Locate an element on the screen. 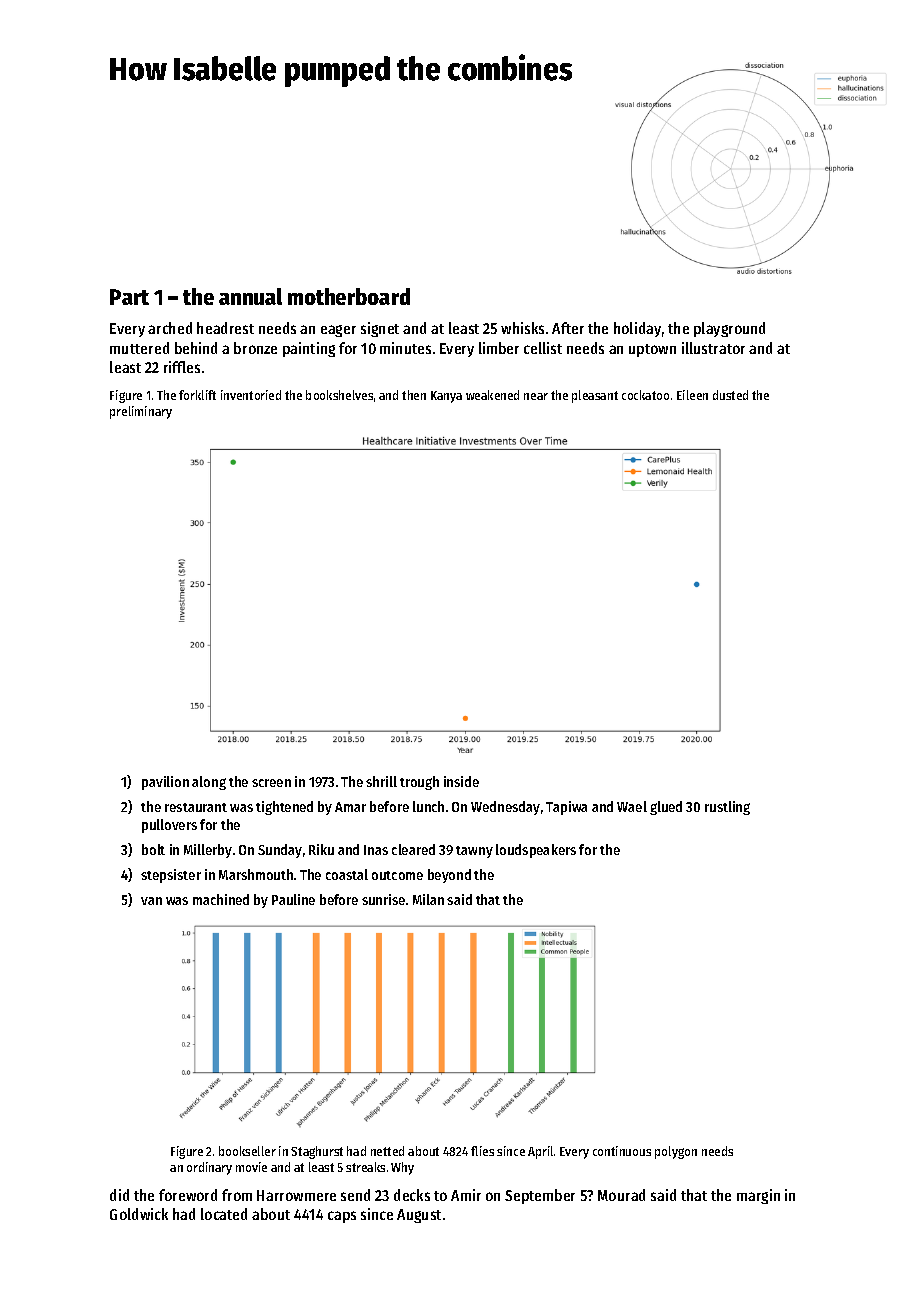 The height and width of the screenshot is (1316, 908). polygon is located at coordinates (676, 1152).
